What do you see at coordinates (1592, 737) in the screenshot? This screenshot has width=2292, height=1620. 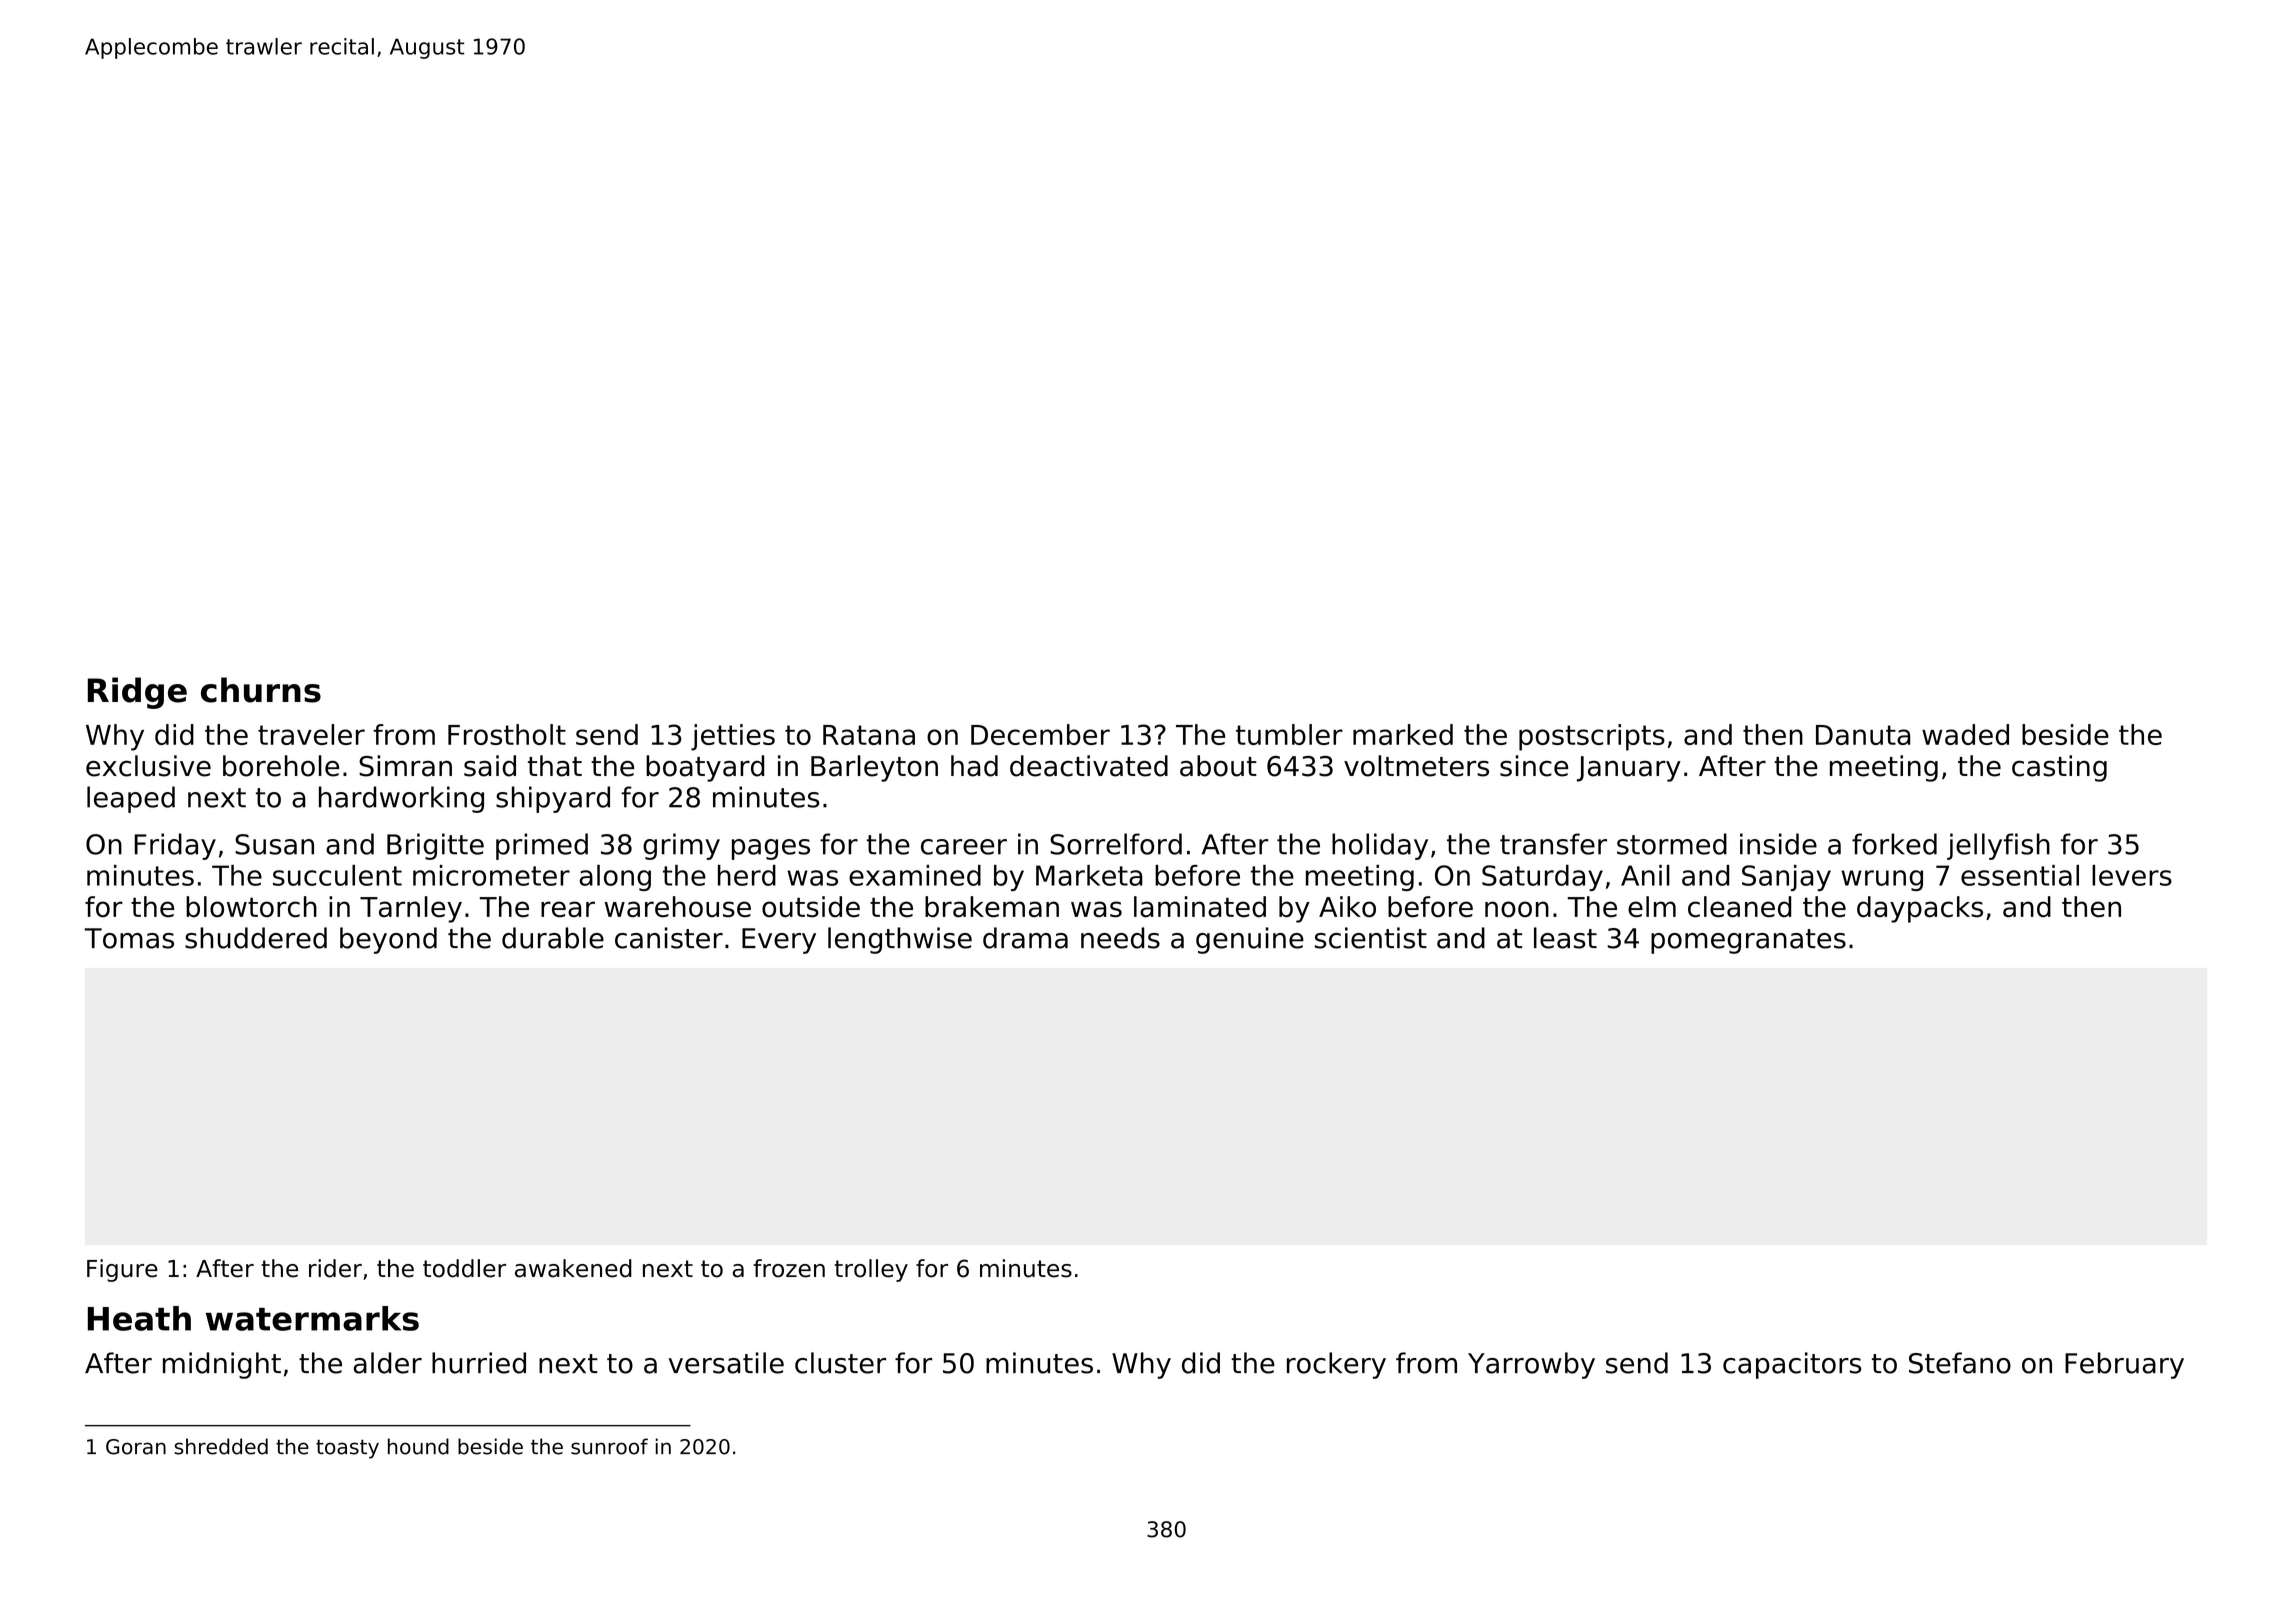 I see `postscripts` at bounding box center [1592, 737].
